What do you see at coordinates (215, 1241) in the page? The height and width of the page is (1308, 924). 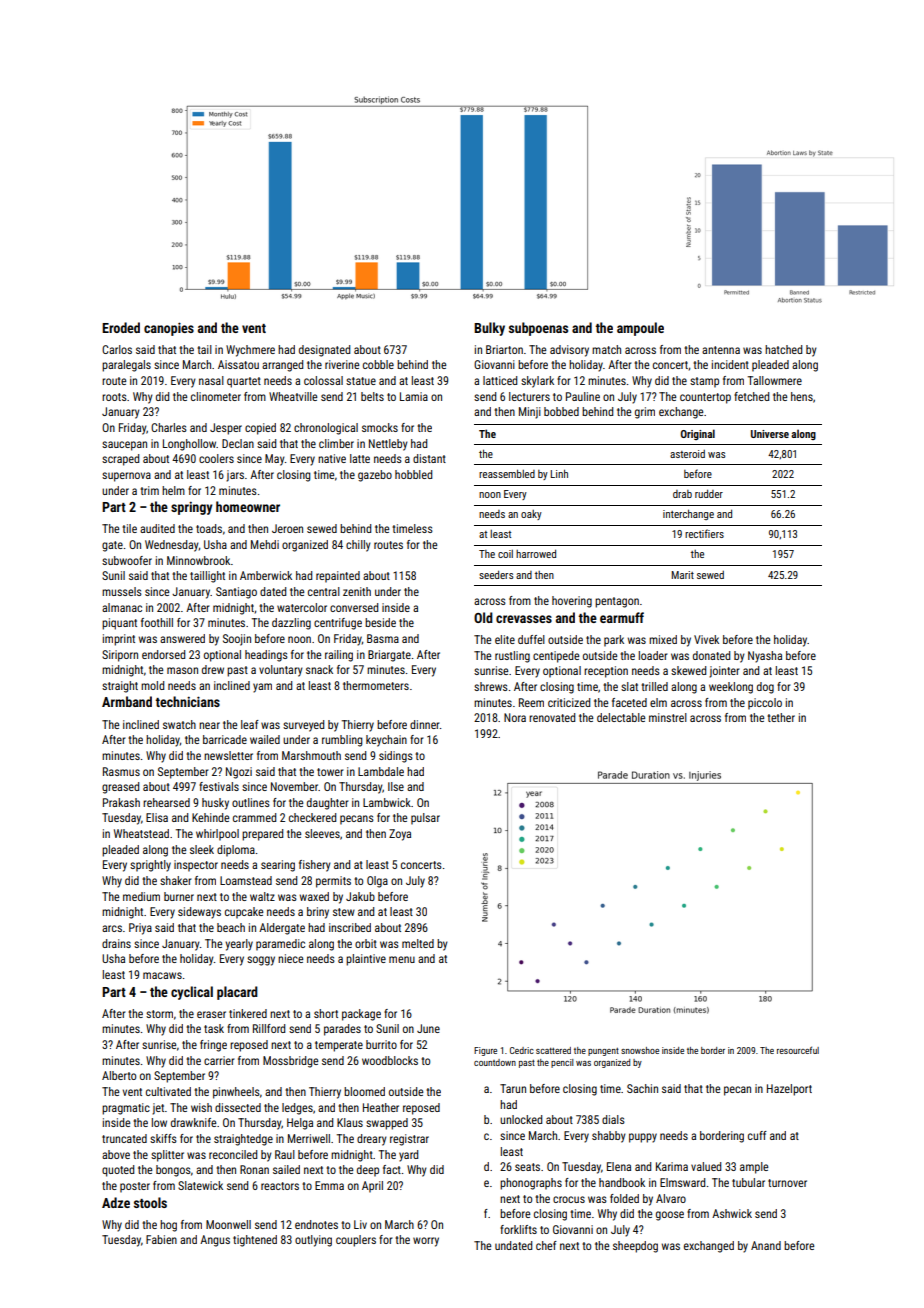 I see `Angus` at bounding box center [215, 1241].
